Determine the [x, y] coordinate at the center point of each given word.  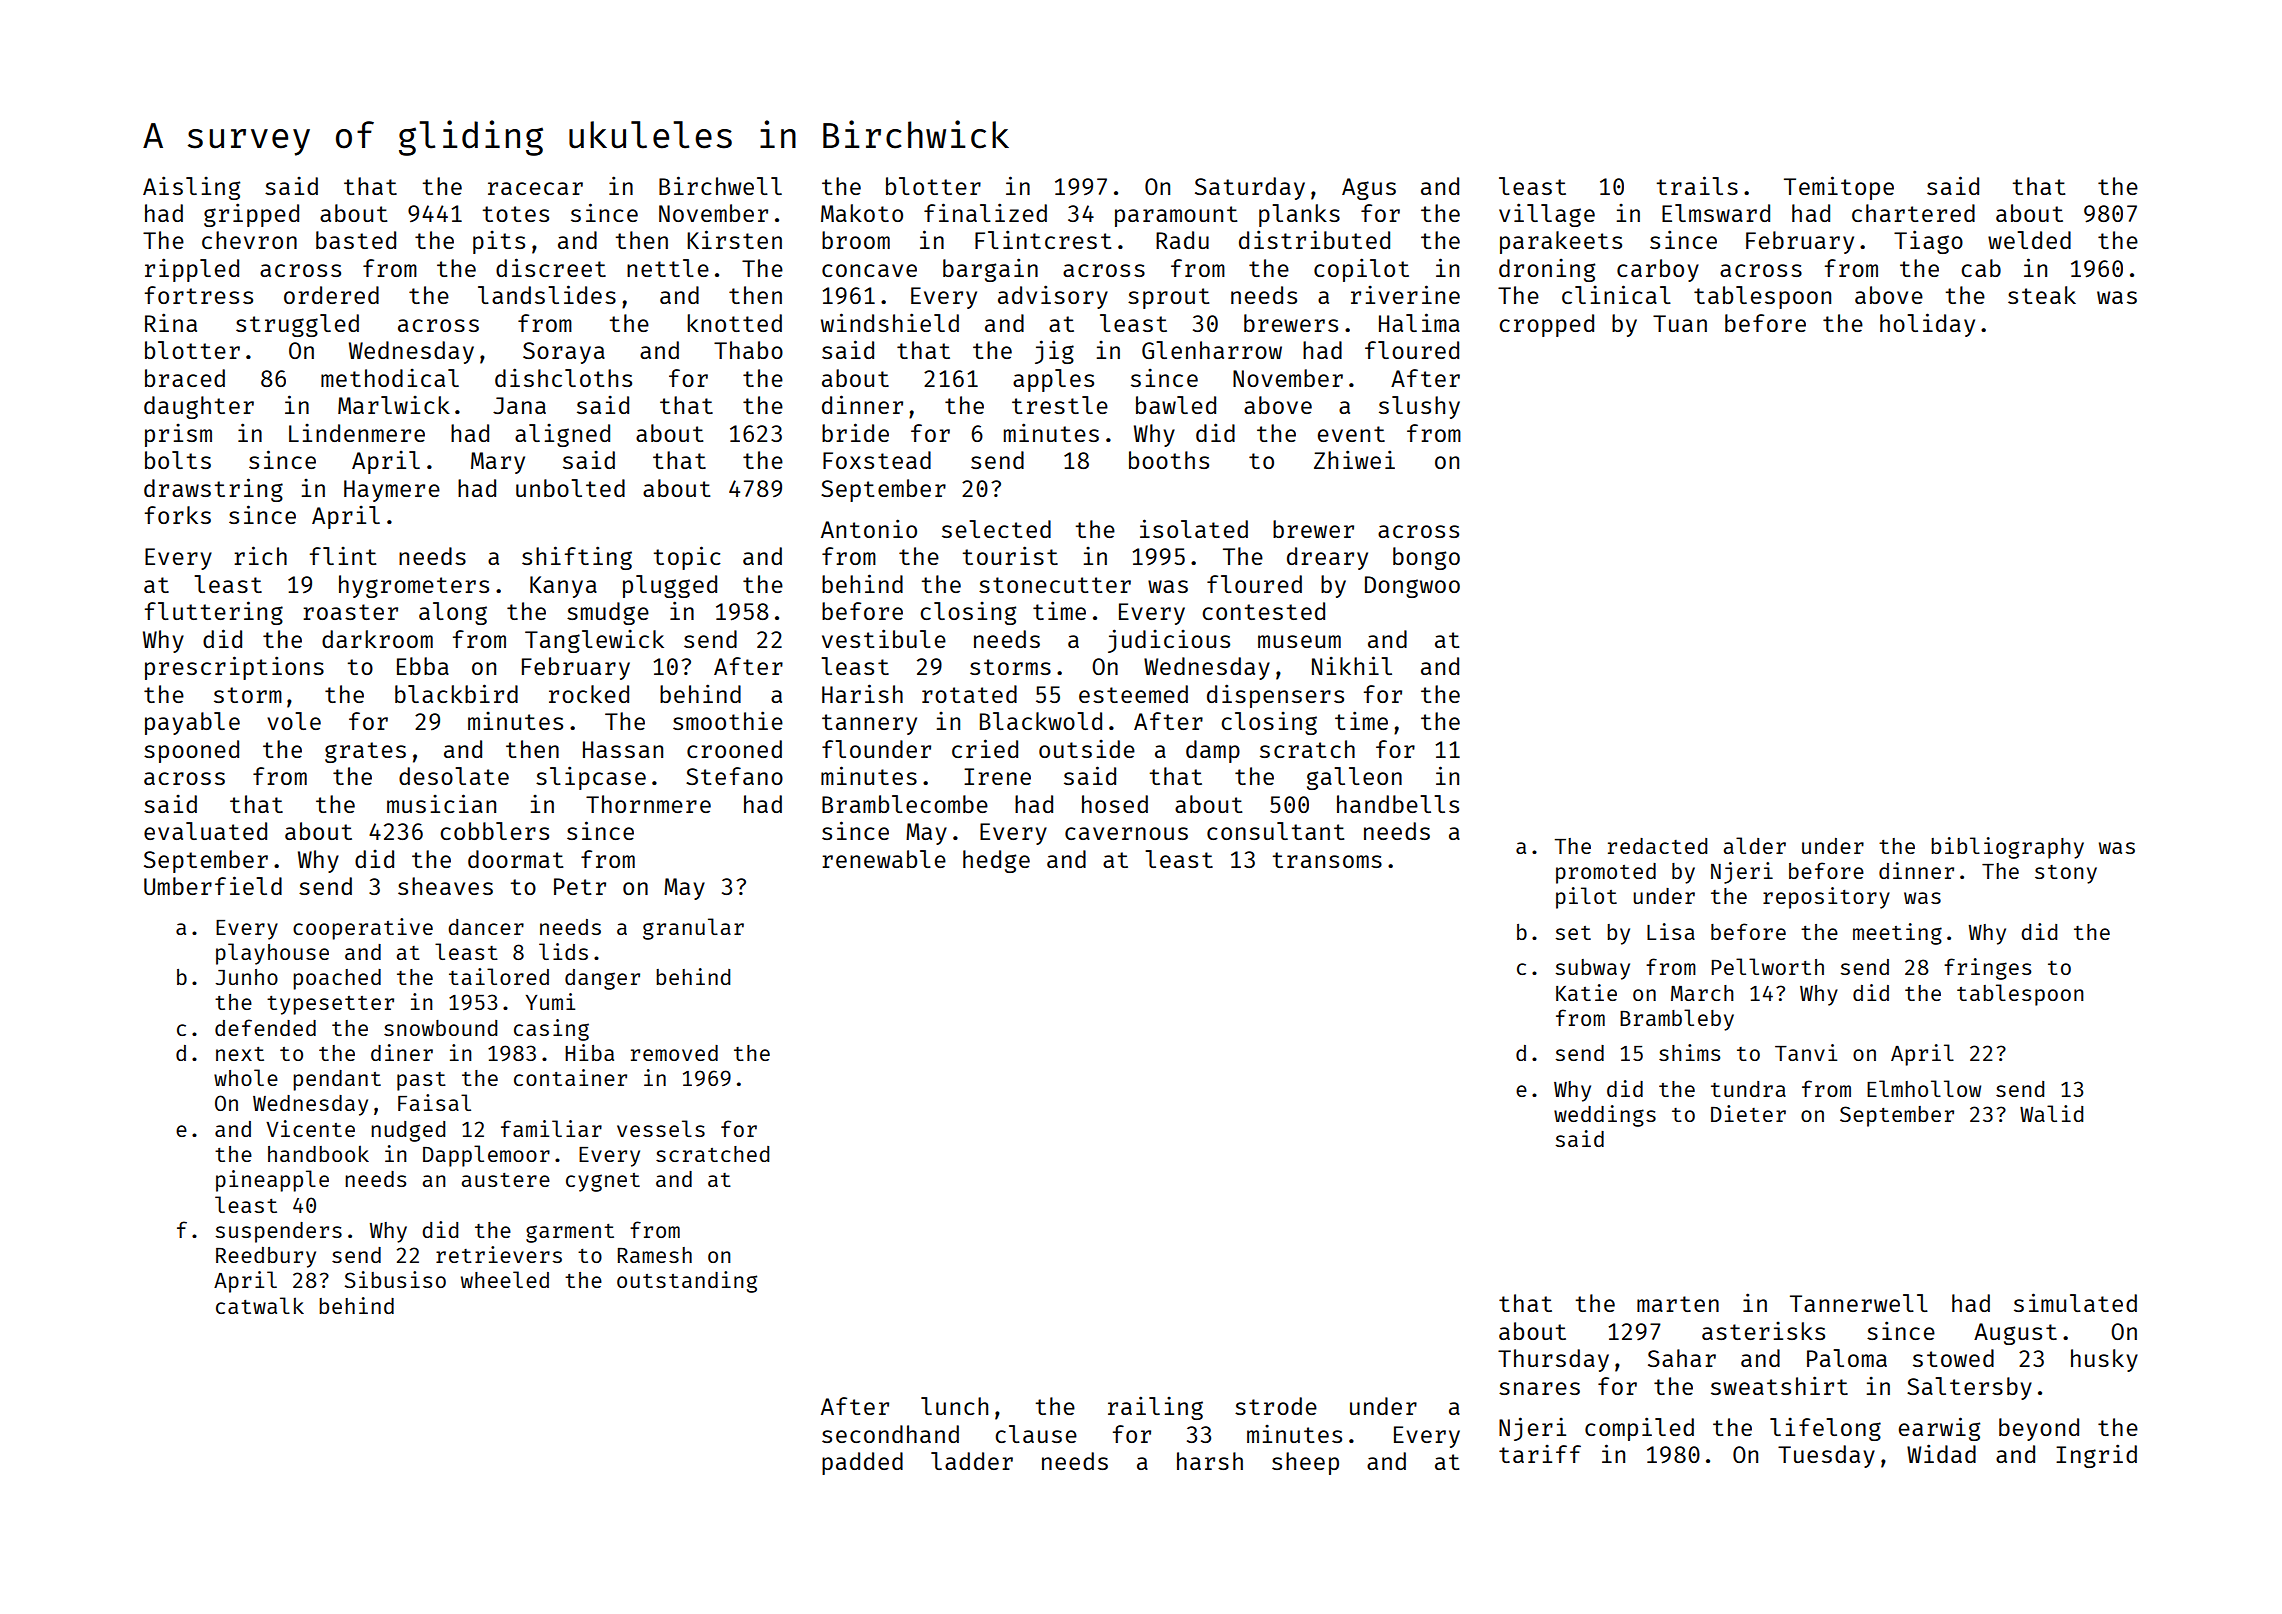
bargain [990, 270]
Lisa [1671, 931]
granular [693, 929]
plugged [670, 586]
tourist [1010, 555]
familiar [551, 1128]
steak [2042, 295]
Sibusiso [395, 1279]
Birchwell [720, 185]
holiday [1927, 325]
